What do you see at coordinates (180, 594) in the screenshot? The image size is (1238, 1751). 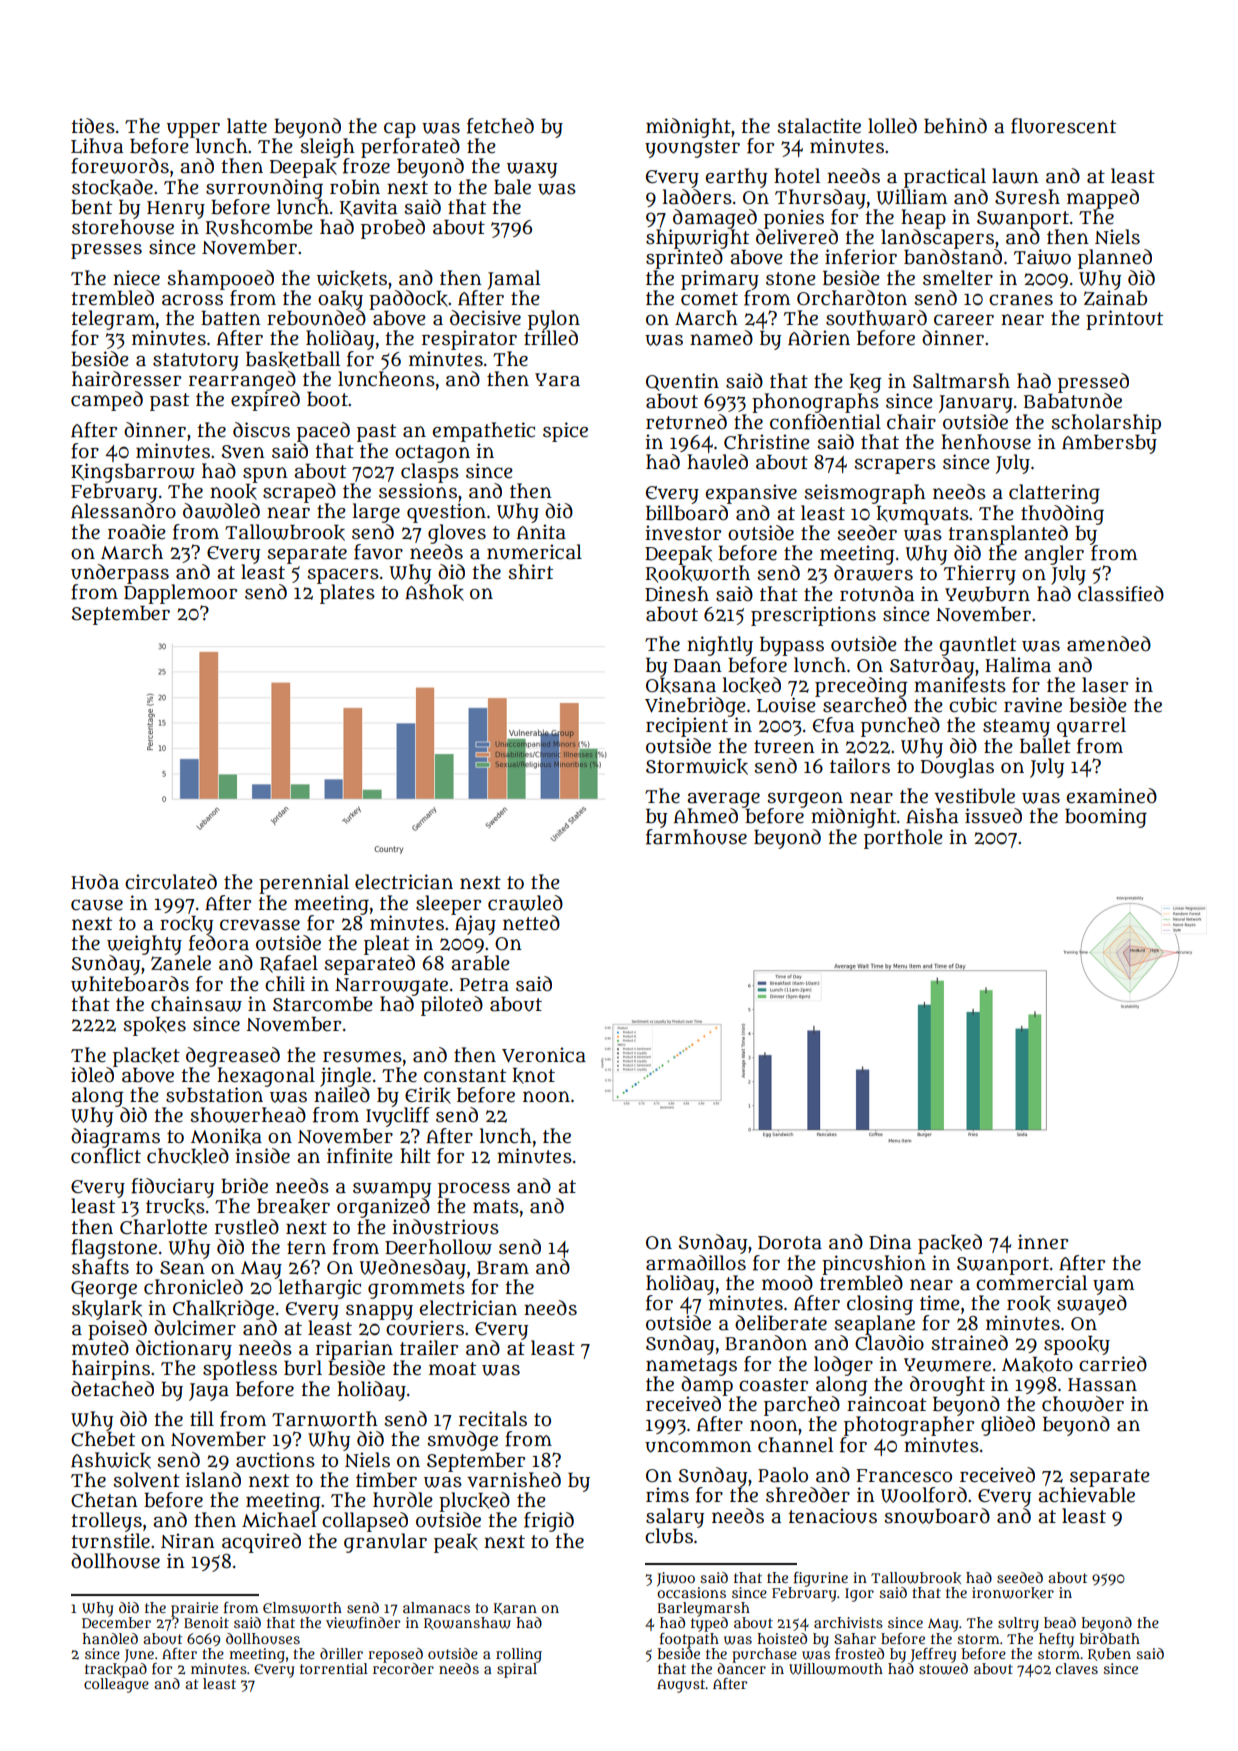 I see `Dapplemoor` at bounding box center [180, 594].
